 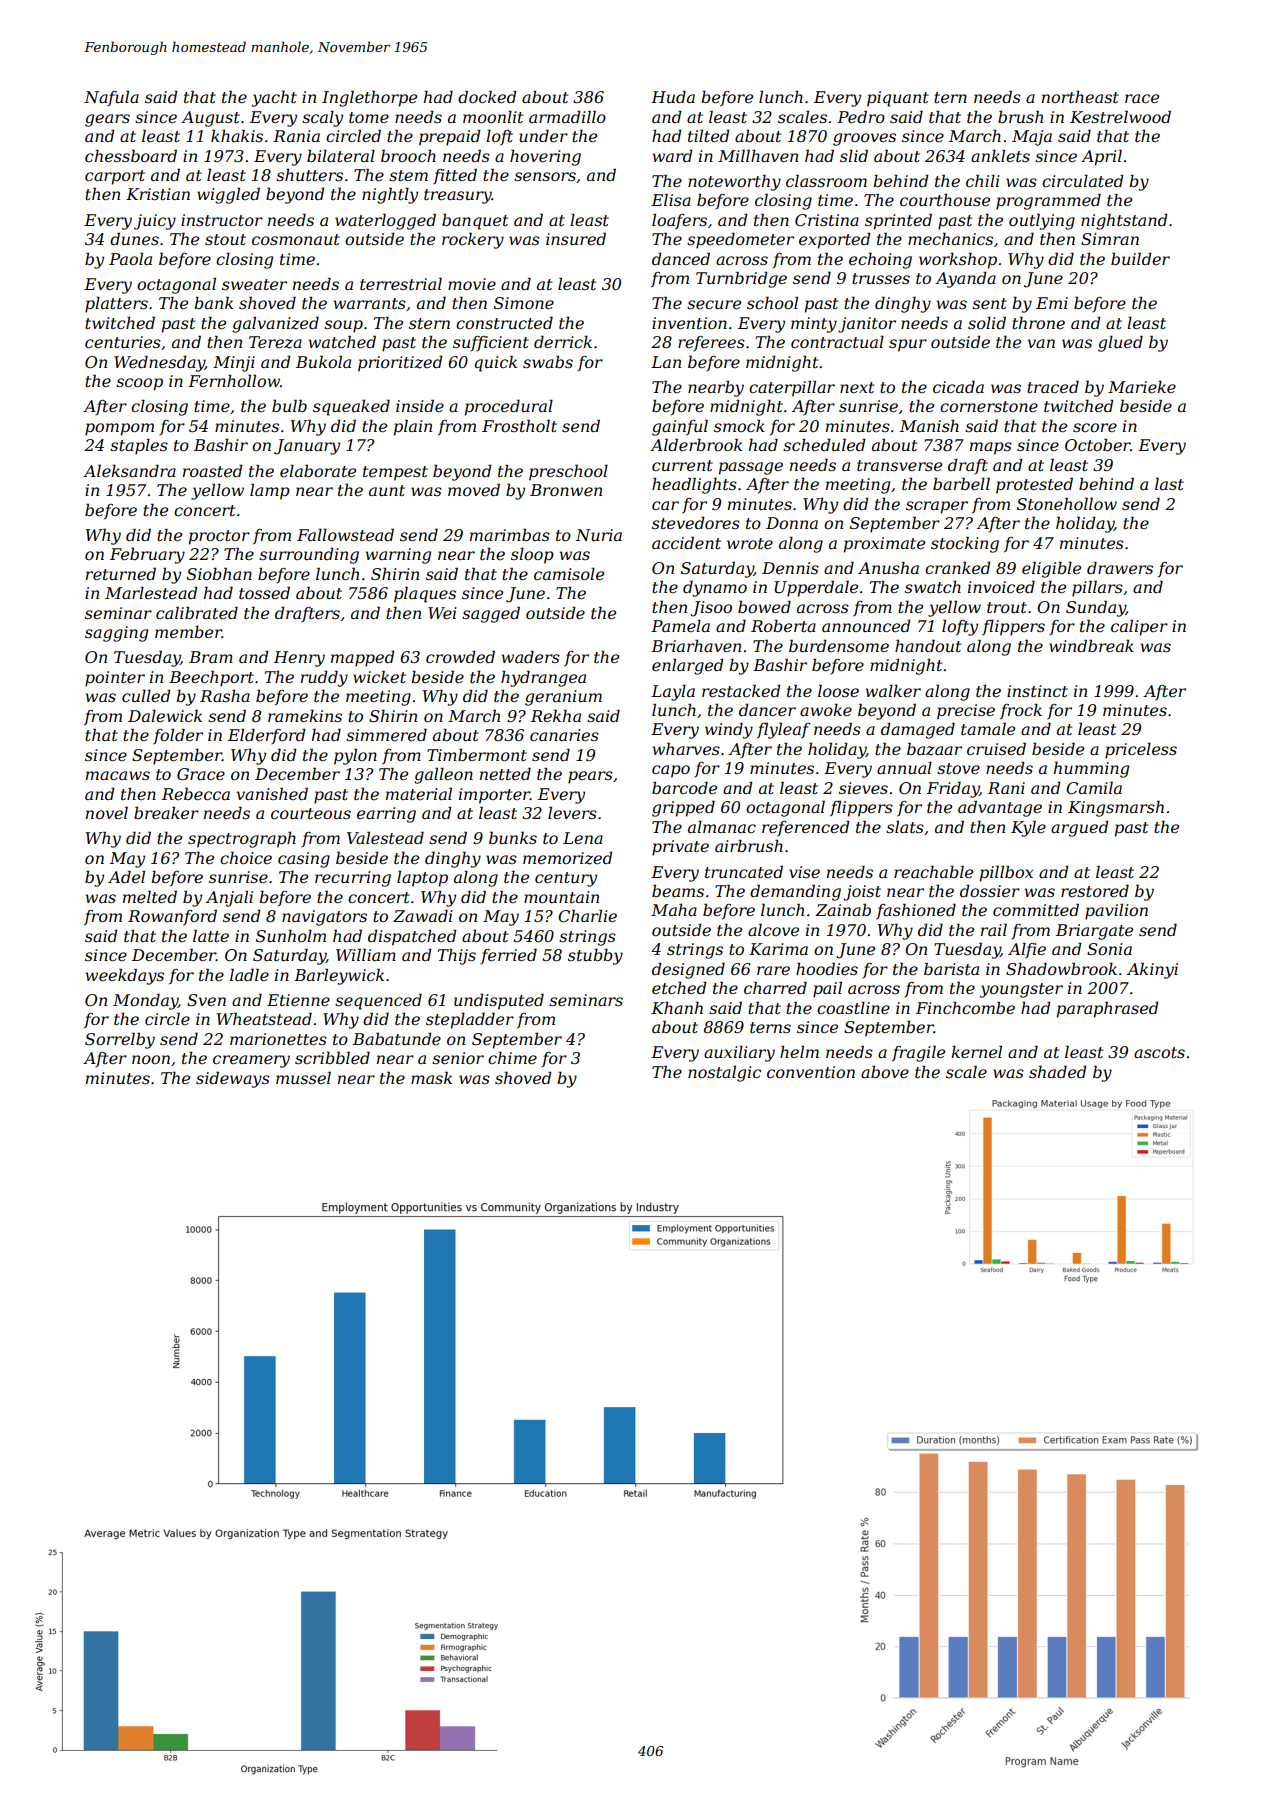 What do you see at coordinates (119, 429) in the screenshot?
I see `pompom` at bounding box center [119, 429].
